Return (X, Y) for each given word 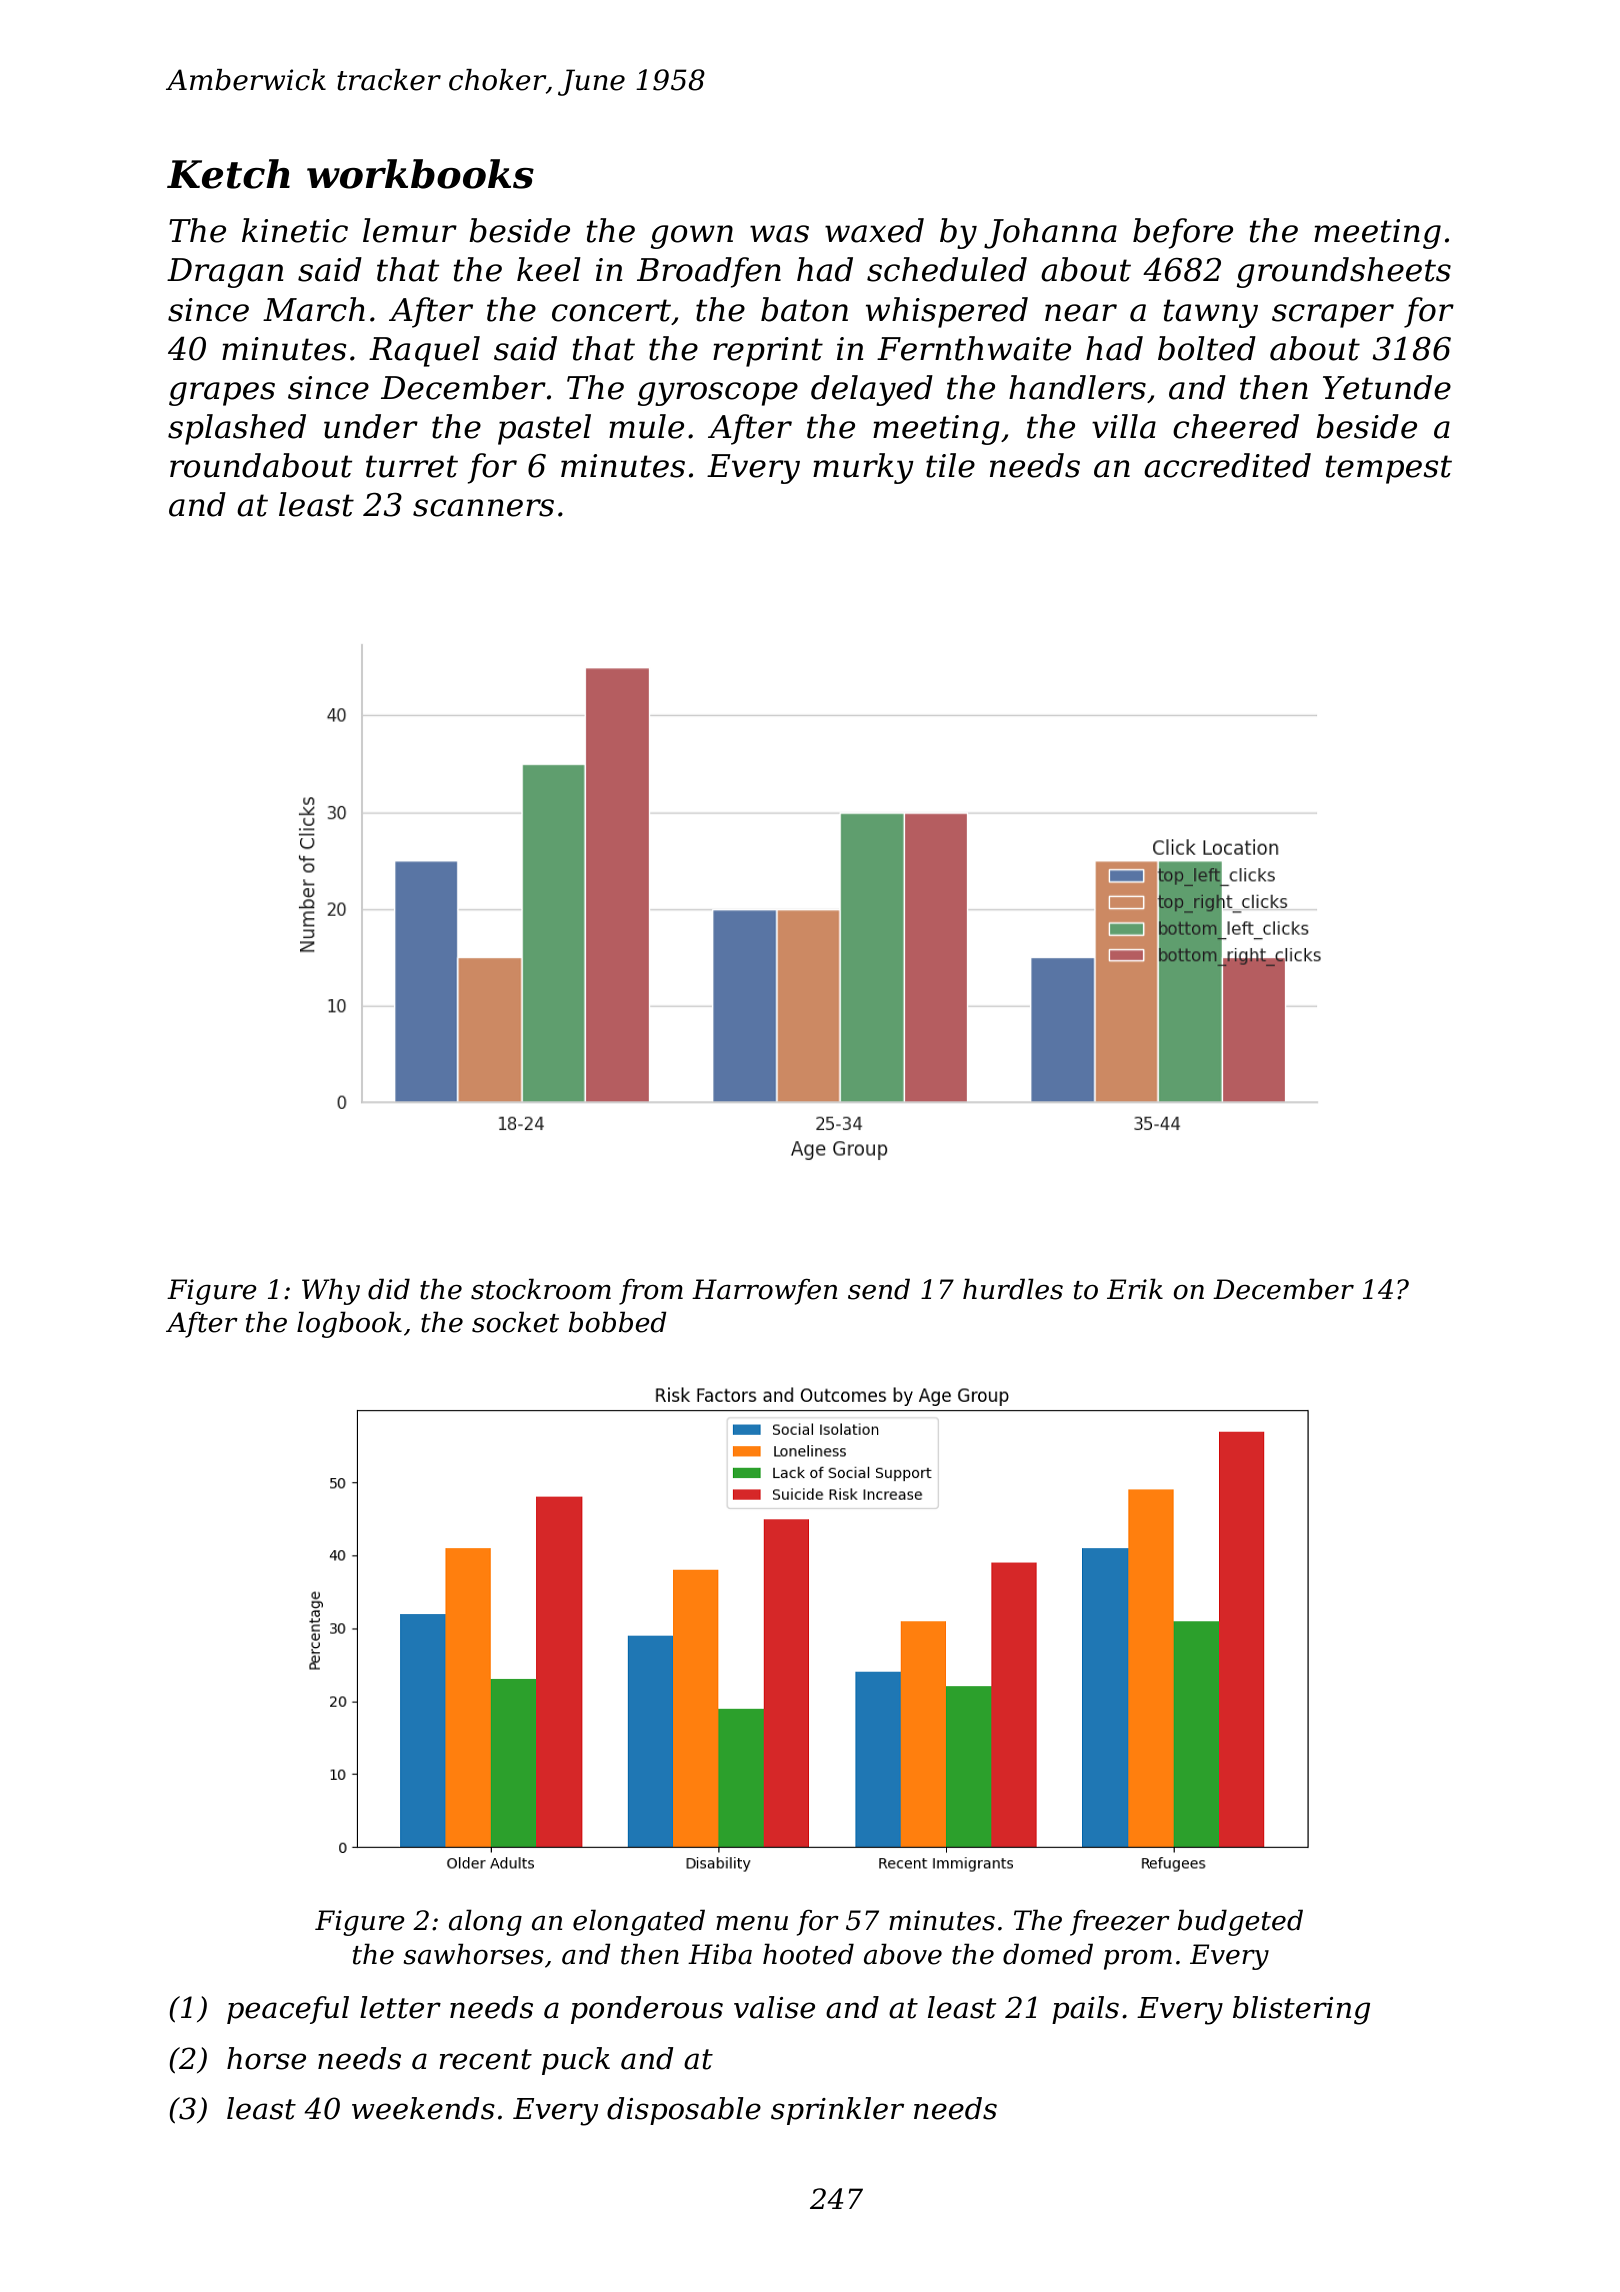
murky (863, 468)
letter (400, 2007)
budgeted (1240, 1922)
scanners (483, 508)
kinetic (295, 230)
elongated (639, 1922)
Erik (1135, 1288)
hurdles (1013, 1289)
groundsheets (1344, 272)
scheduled (947, 269)
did (389, 1289)
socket (515, 1322)
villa (1124, 426)
